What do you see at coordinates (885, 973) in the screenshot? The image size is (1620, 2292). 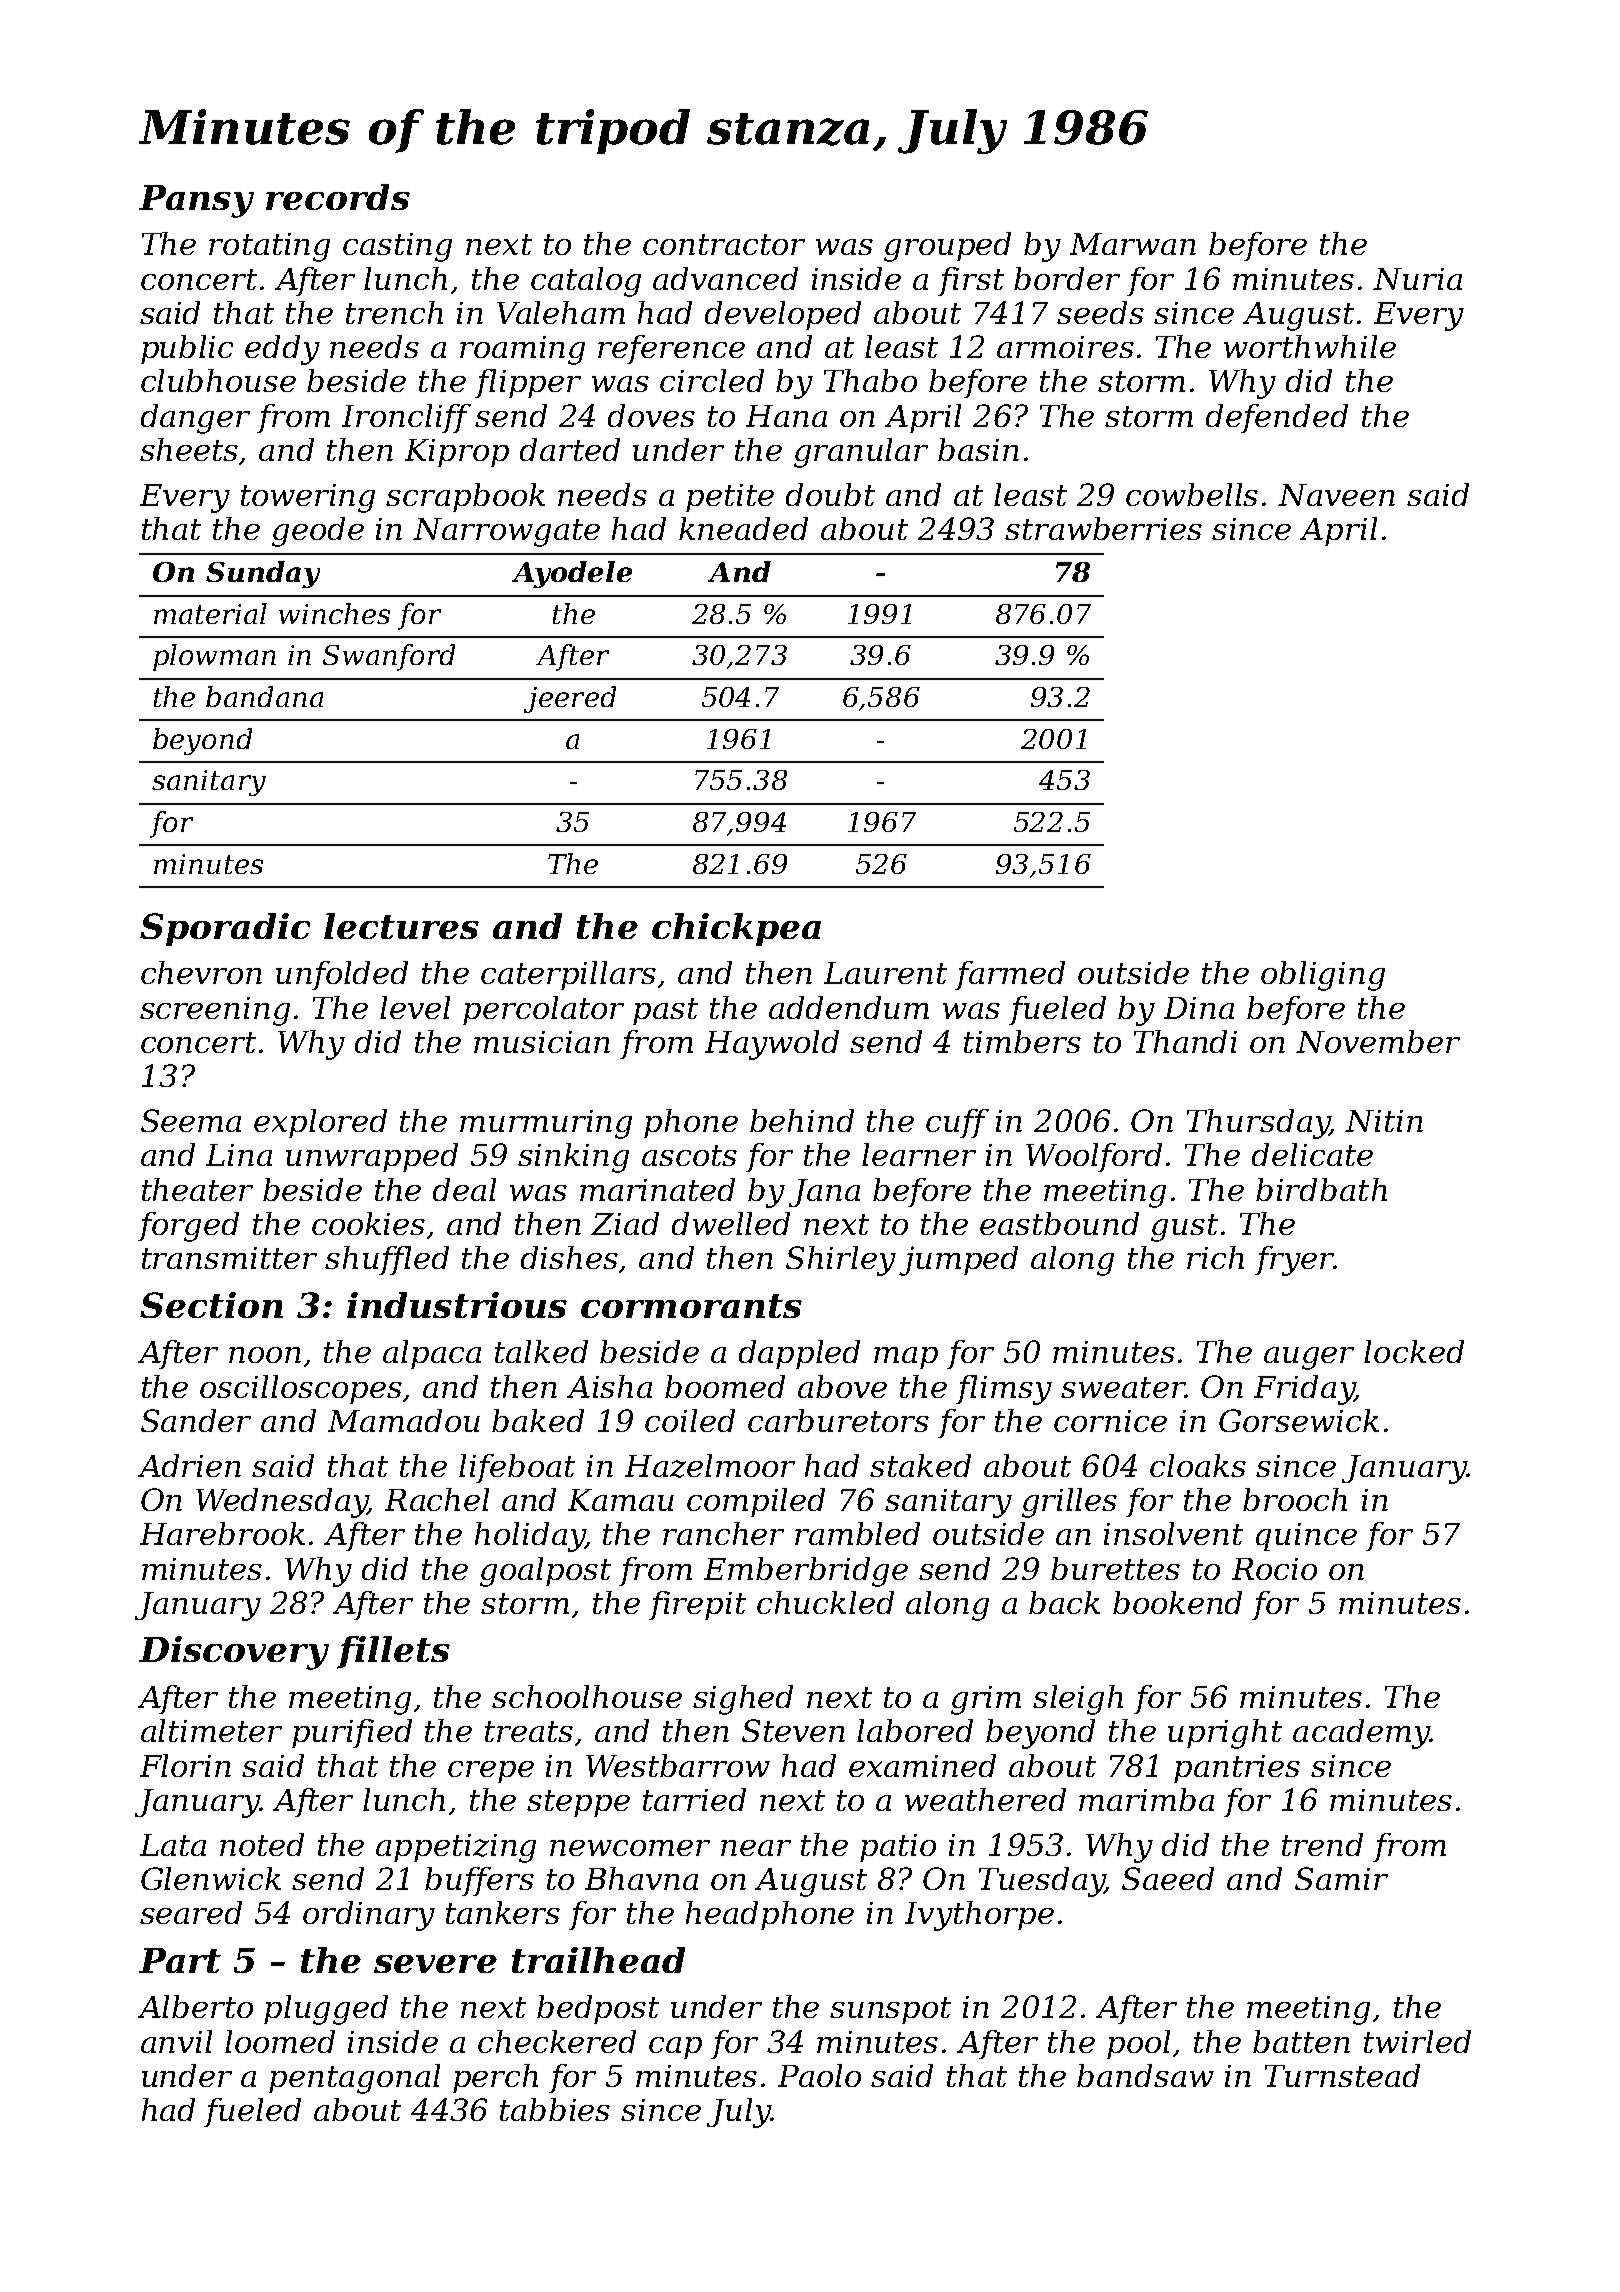 I see `Laurent` at bounding box center [885, 973].
